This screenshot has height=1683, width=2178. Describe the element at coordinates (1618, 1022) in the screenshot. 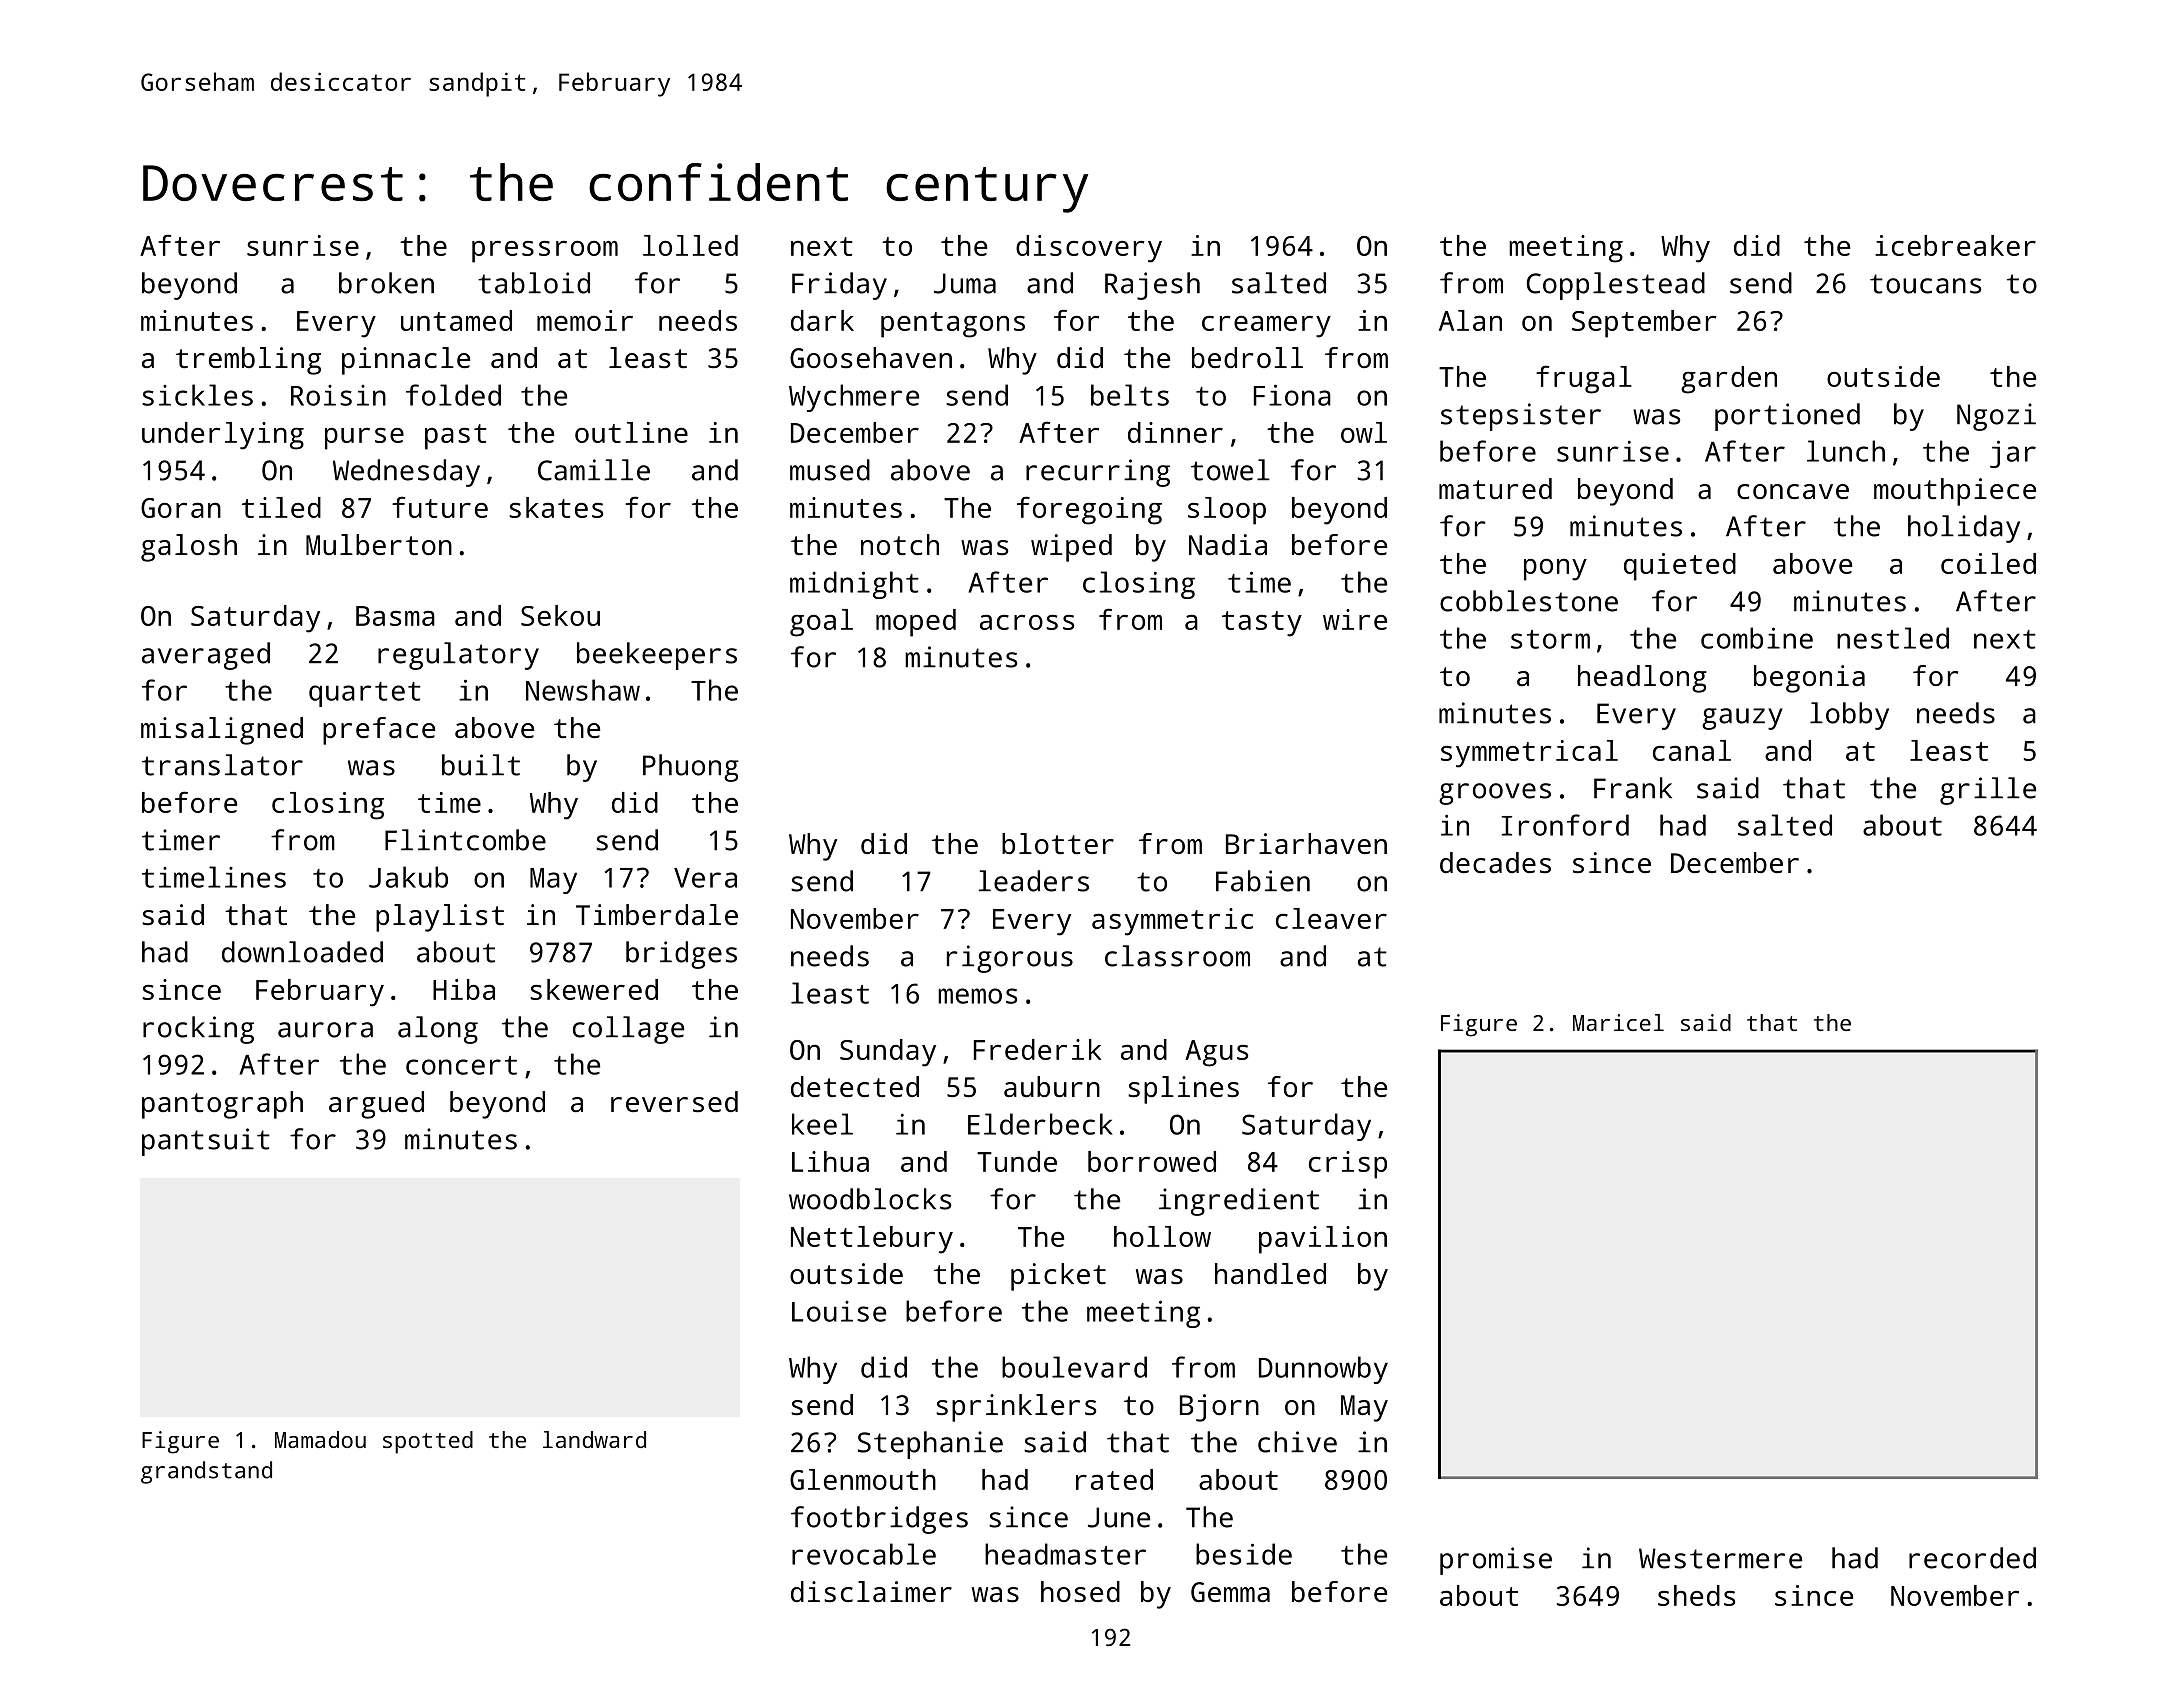

I see `Maricel` at that location.
